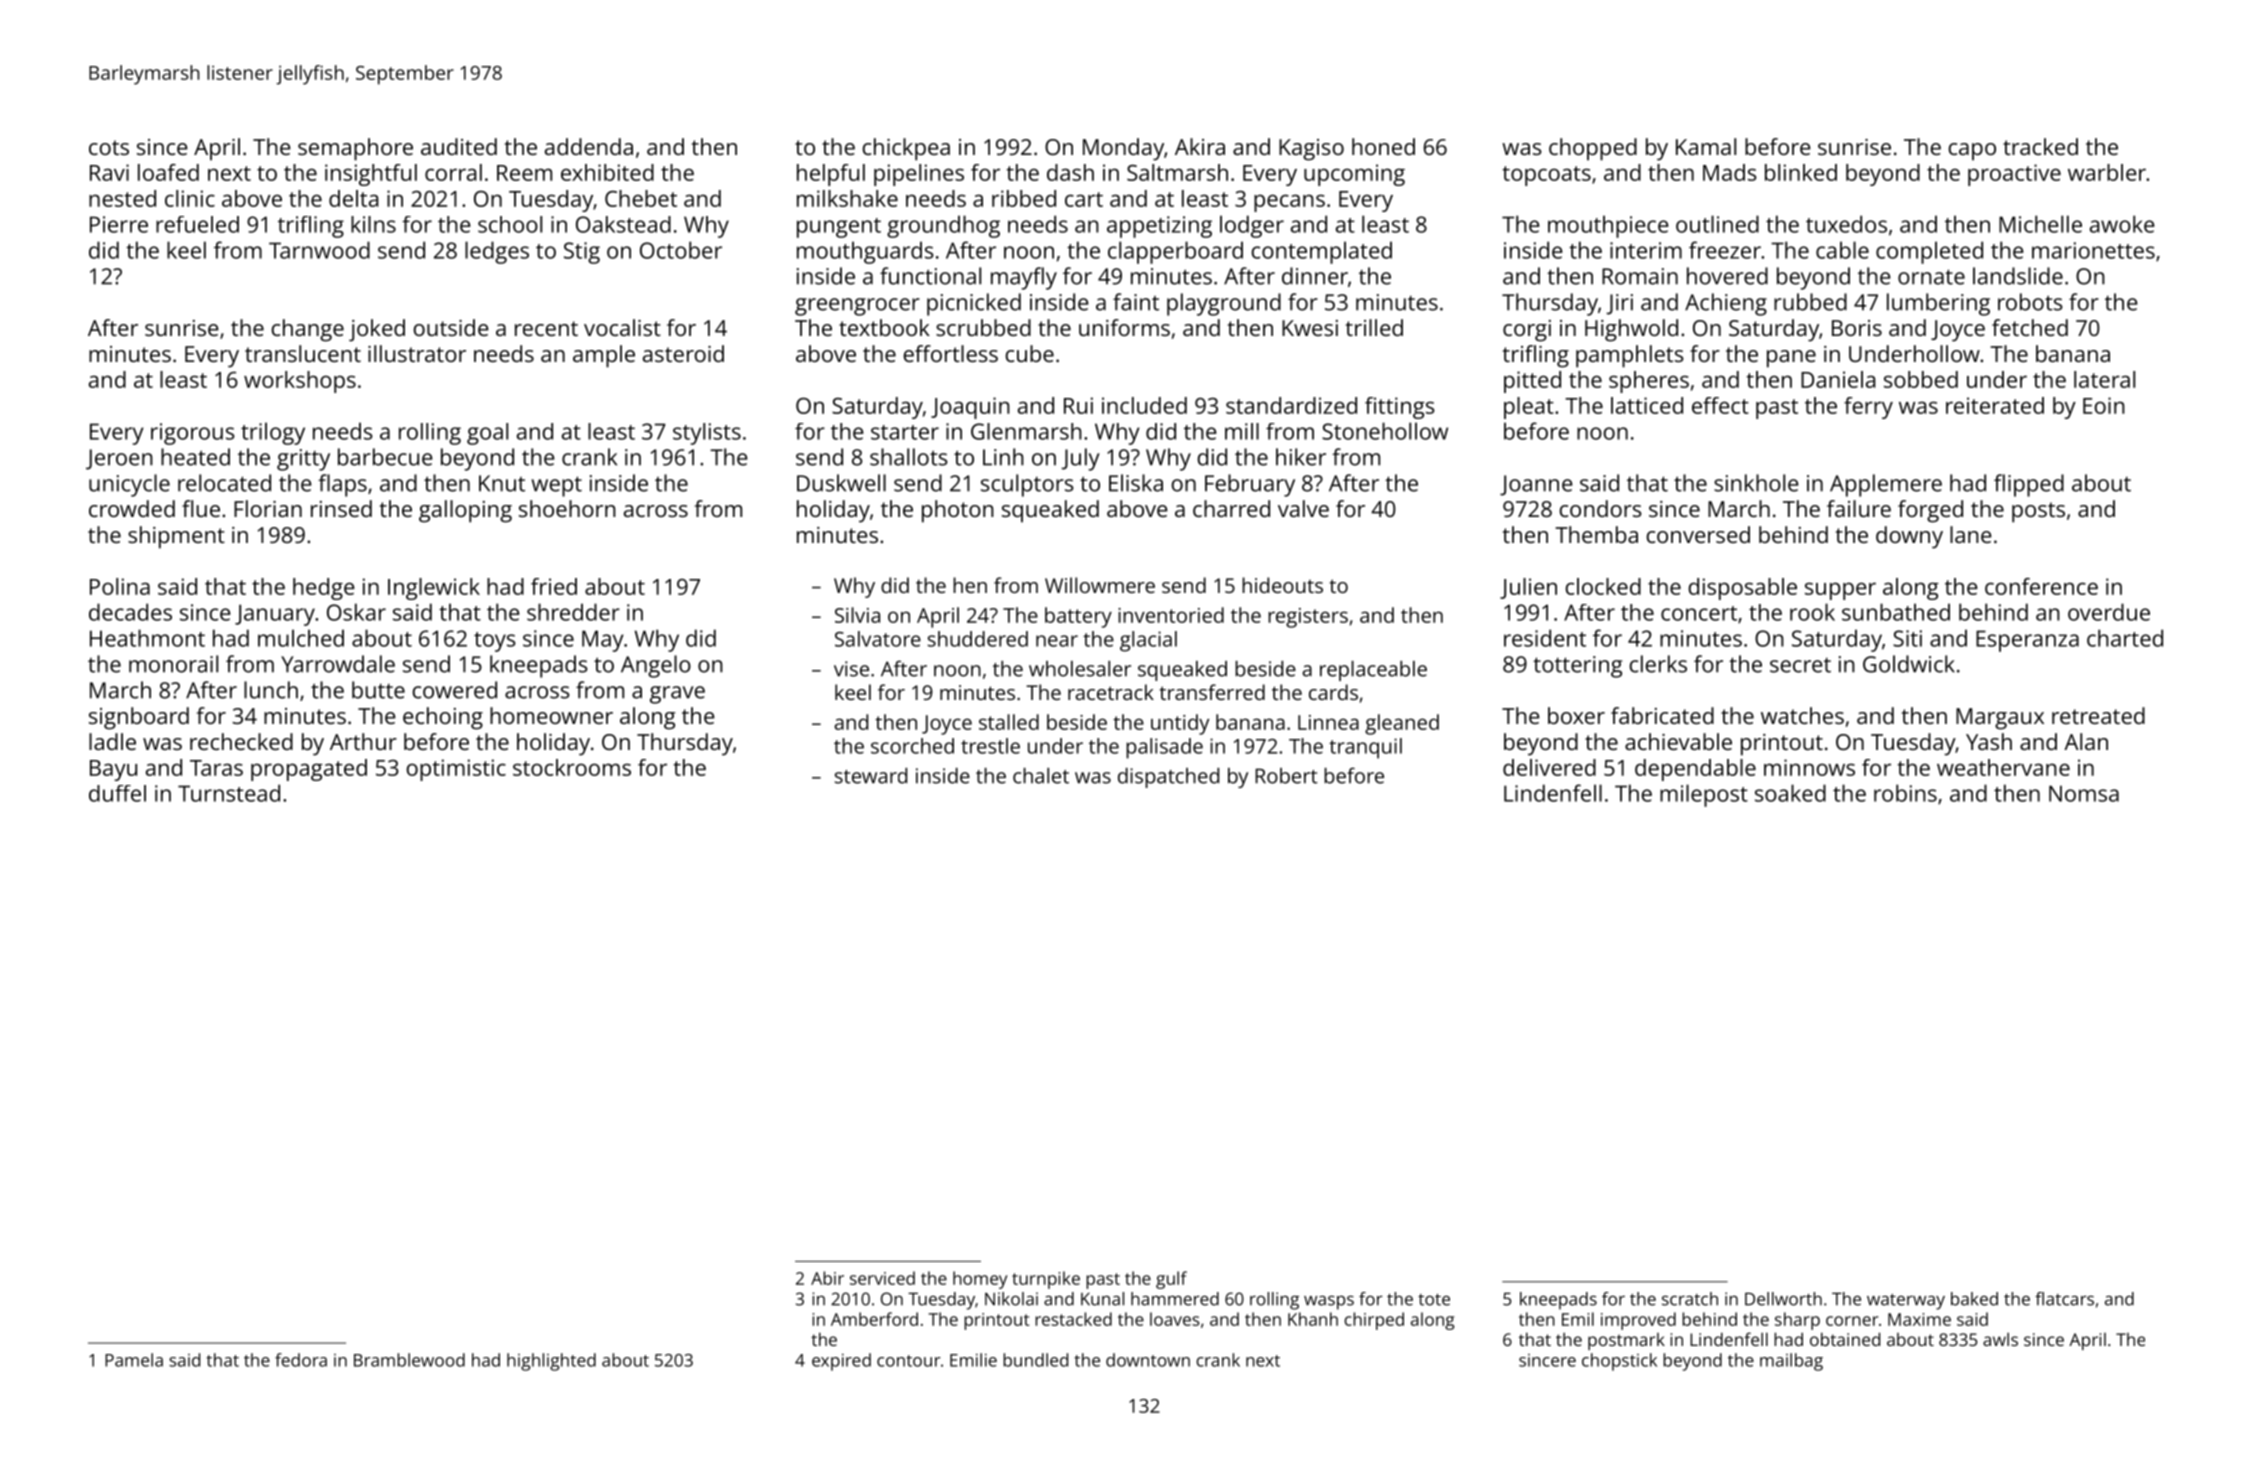 This document has height=1459, width=2255. I want to click on Bramblewood, so click(409, 1360).
